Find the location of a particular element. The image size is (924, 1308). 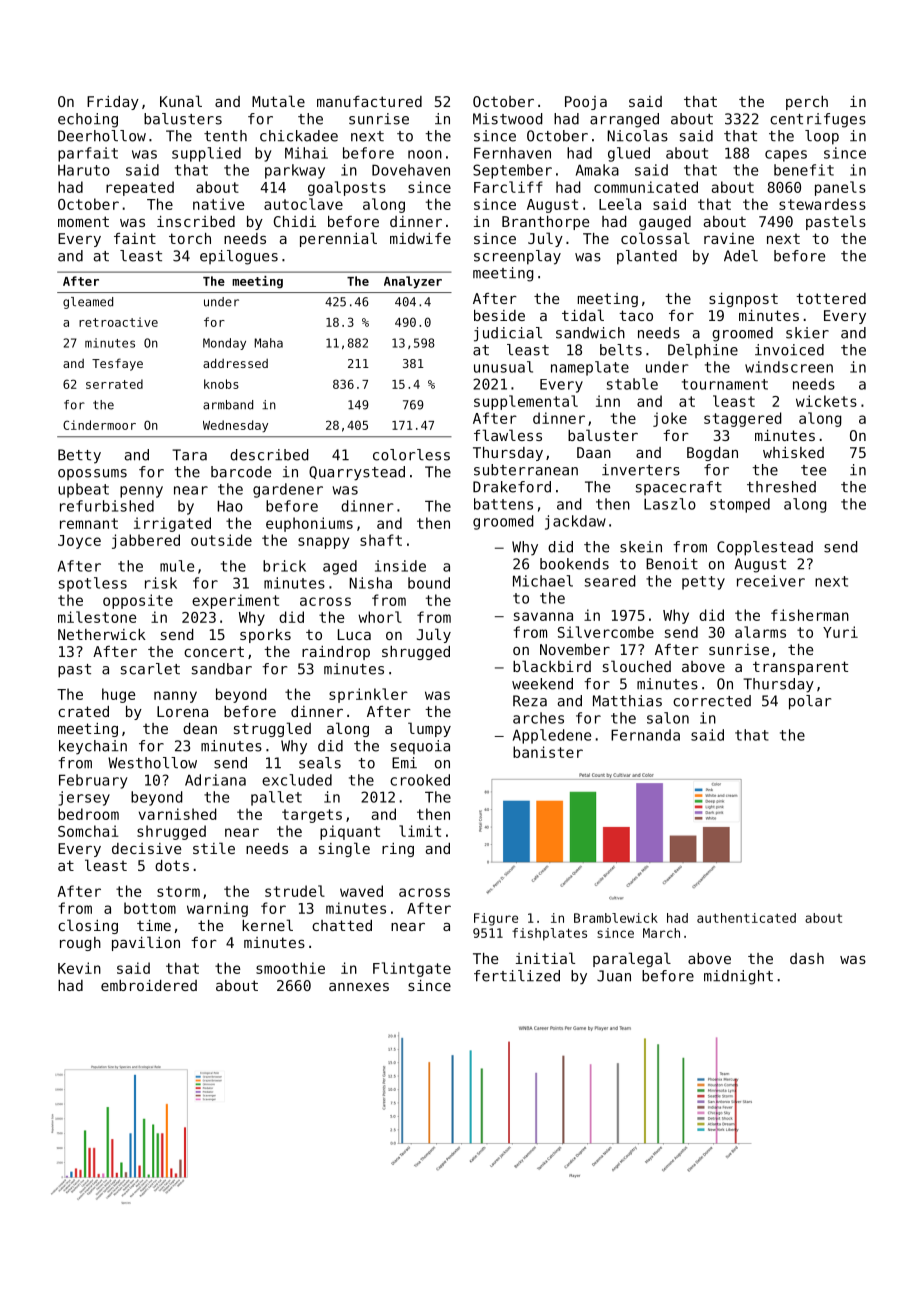

Luca is located at coordinates (354, 634).
